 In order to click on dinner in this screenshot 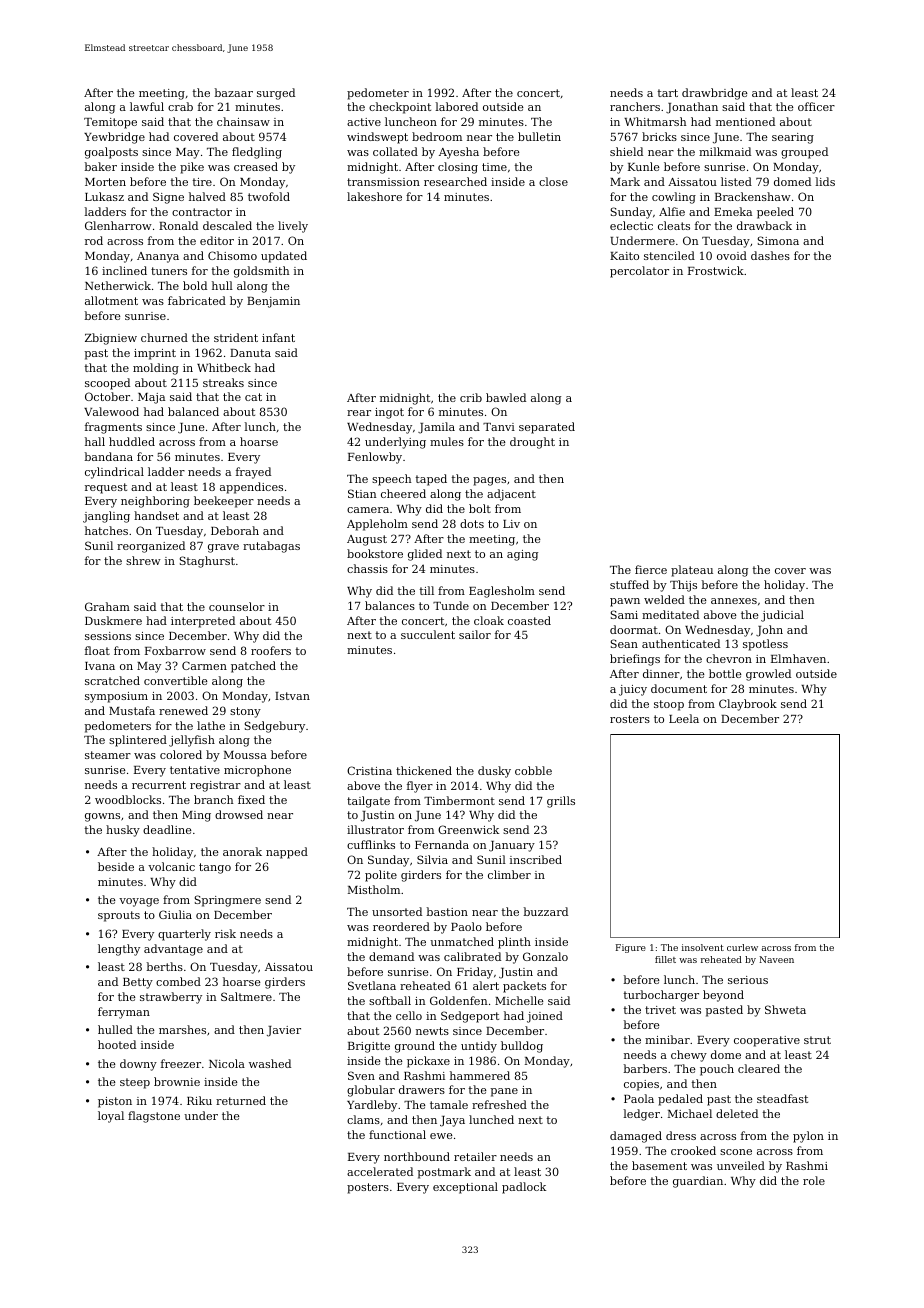, I will do `click(661, 673)`.
